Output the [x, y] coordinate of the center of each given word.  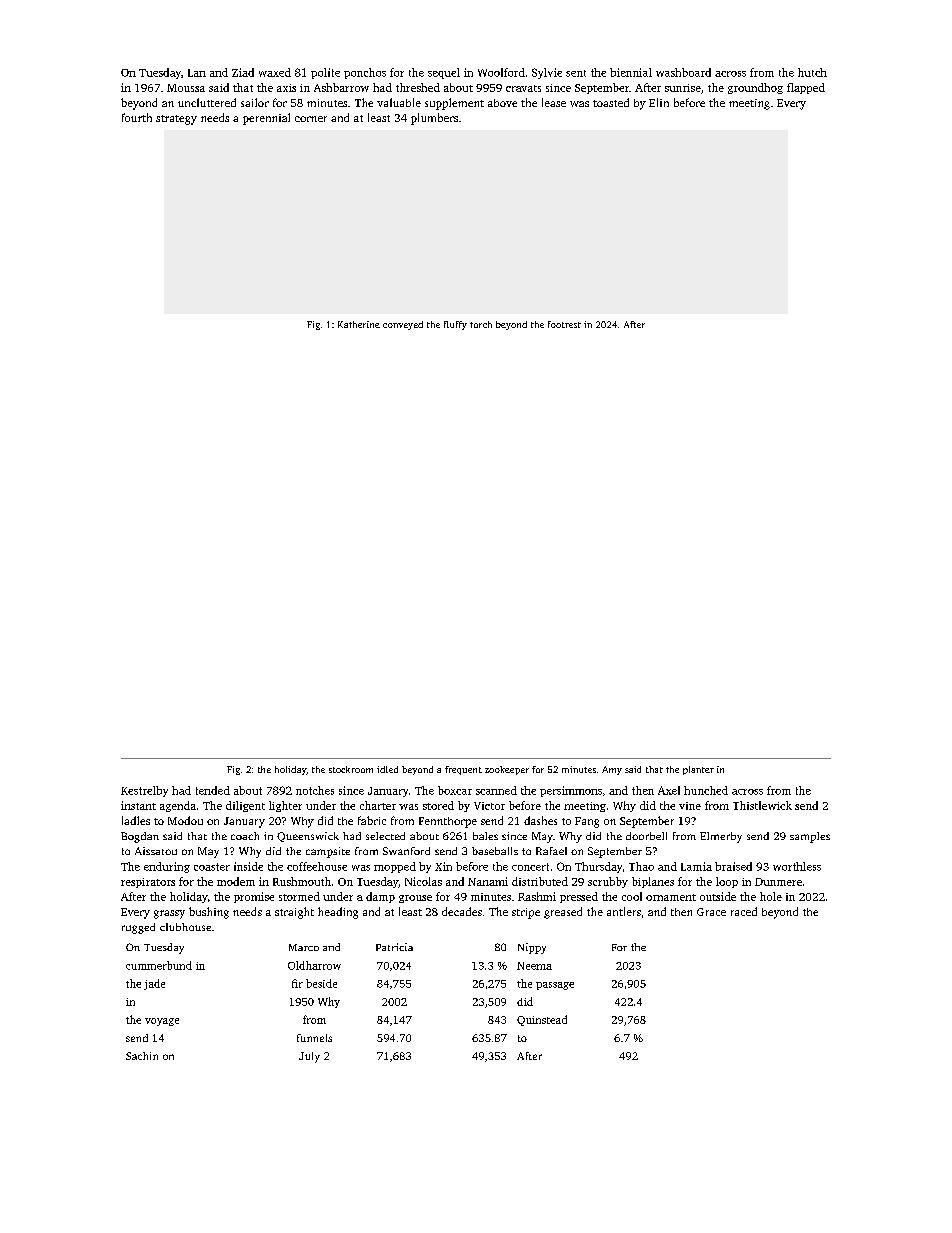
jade [154, 984]
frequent [463, 770]
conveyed [403, 325]
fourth [137, 117]
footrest [564, 324]
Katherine [359, 324]
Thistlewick [762, 805]
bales [485, 836]
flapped [806, 88]
